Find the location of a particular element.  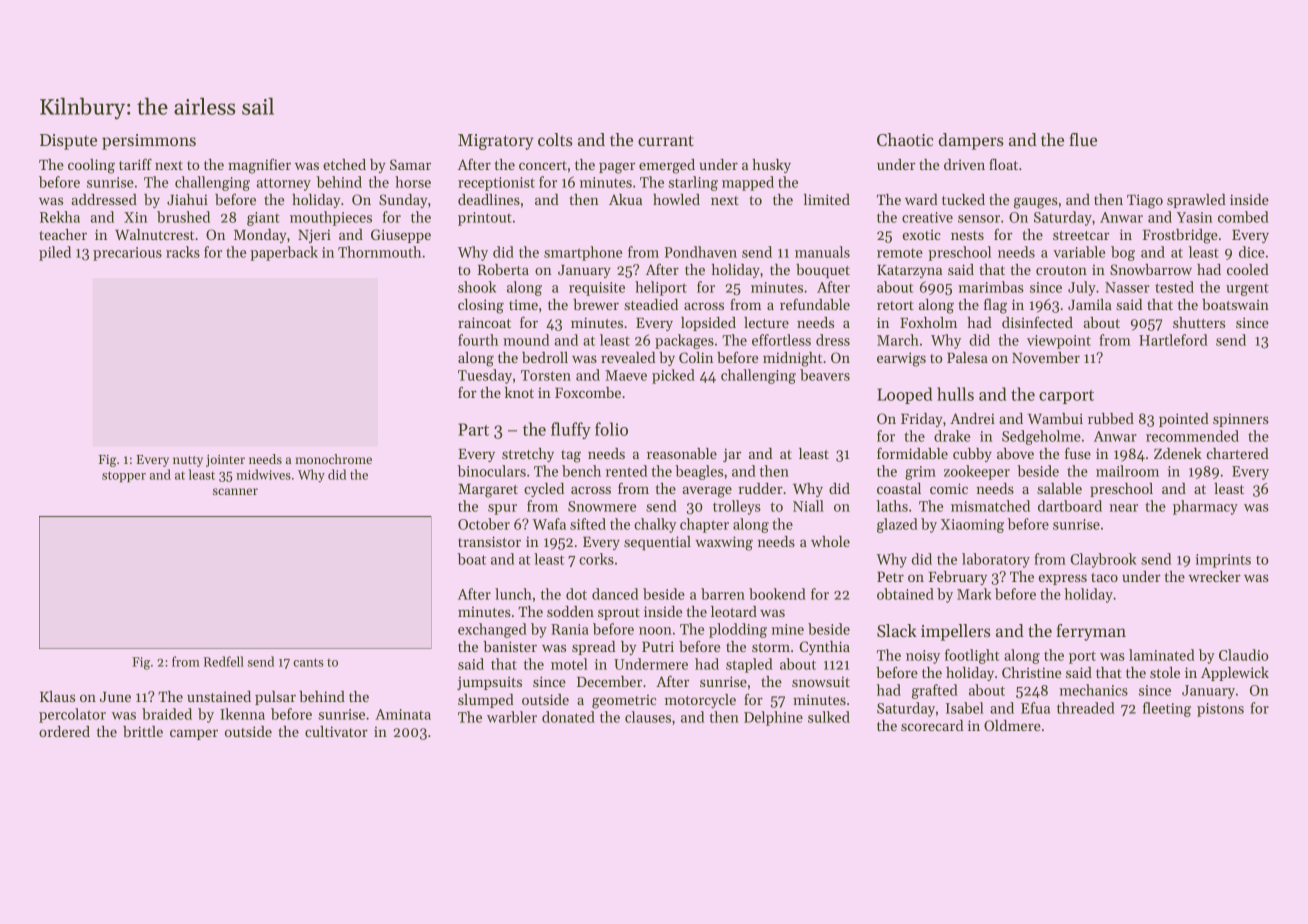

flue is located at coordinates (1083, 139).
